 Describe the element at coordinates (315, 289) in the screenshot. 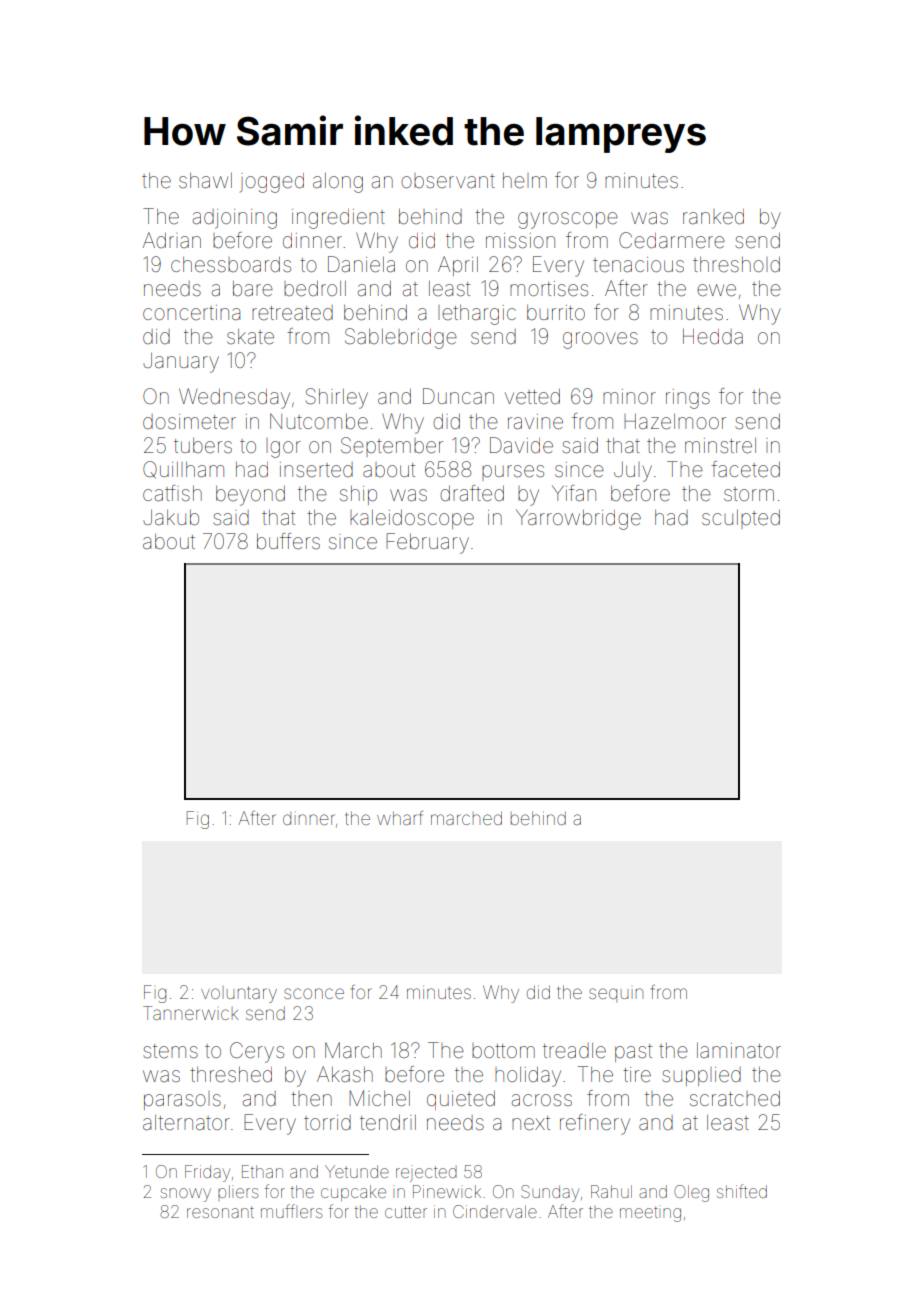

I see `bedroll` at that location.
